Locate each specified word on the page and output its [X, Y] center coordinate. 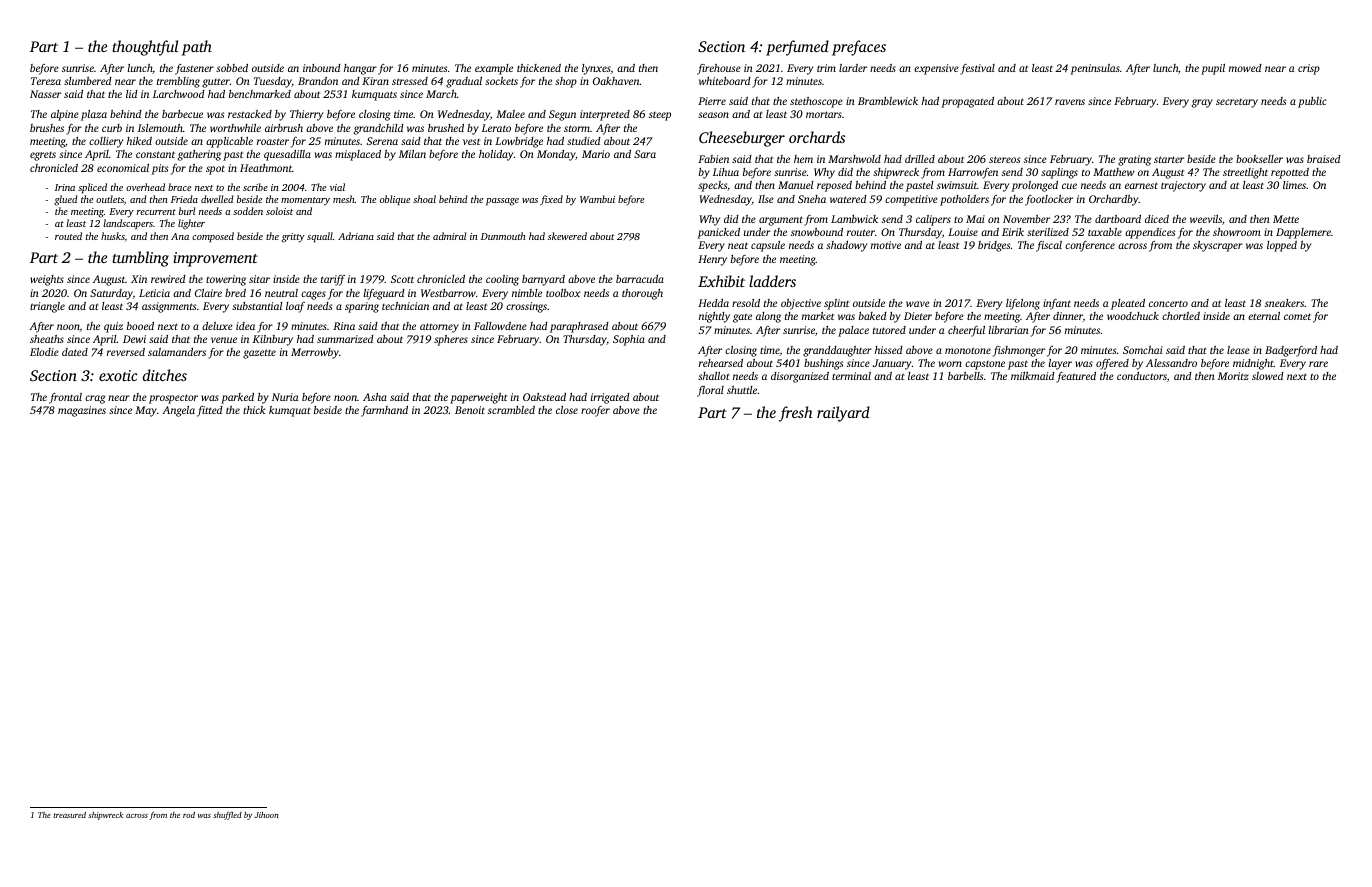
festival [977, 69]
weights [47, 280]
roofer [595, 411]
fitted [210, 411]
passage [502, 202]
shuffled [227, 816]
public [1312, 102]
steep [660, 116]
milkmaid [1033, 376]
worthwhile [235, 128]
